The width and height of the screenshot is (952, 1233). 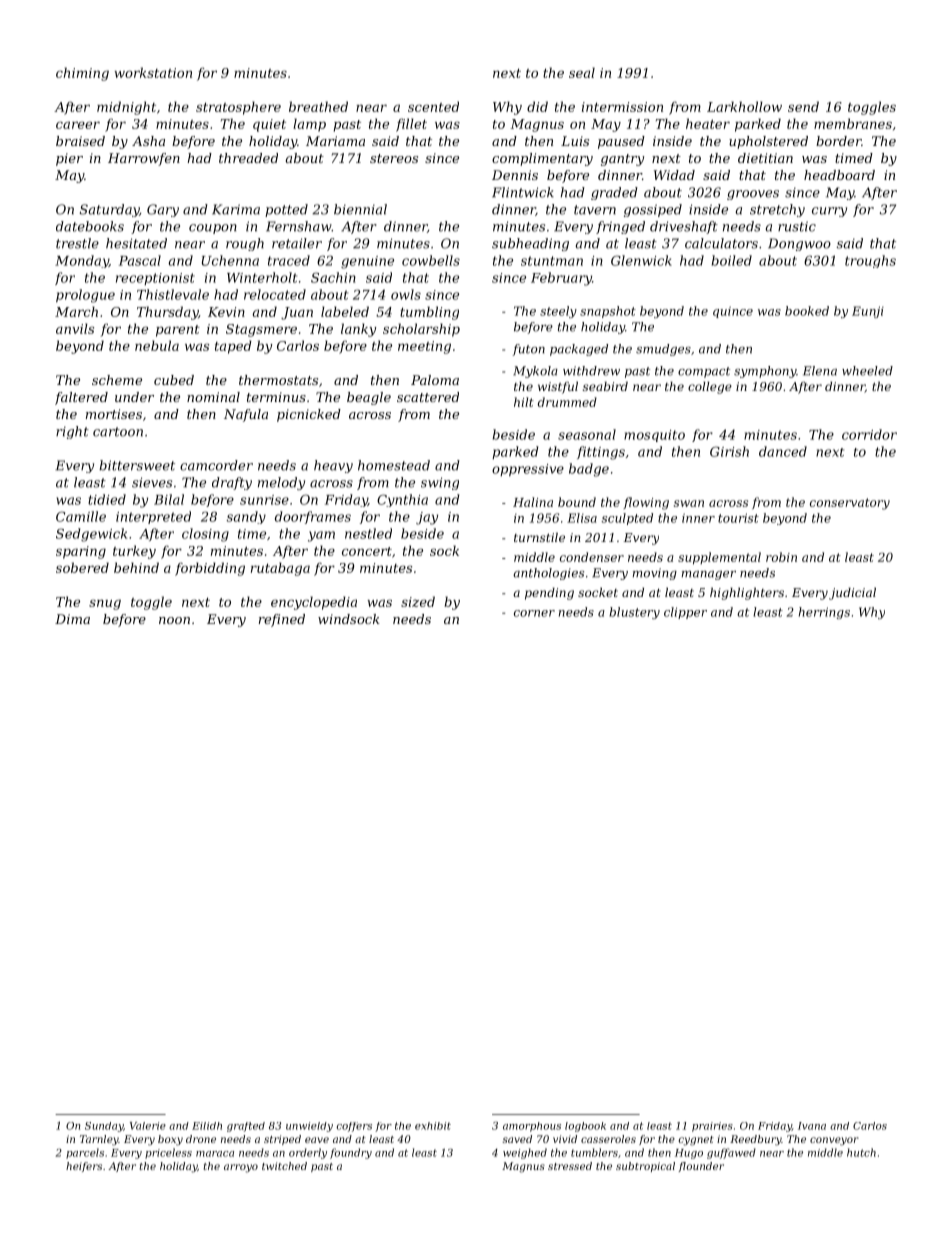 I want to click on pier, so click(x=69, y=159).
